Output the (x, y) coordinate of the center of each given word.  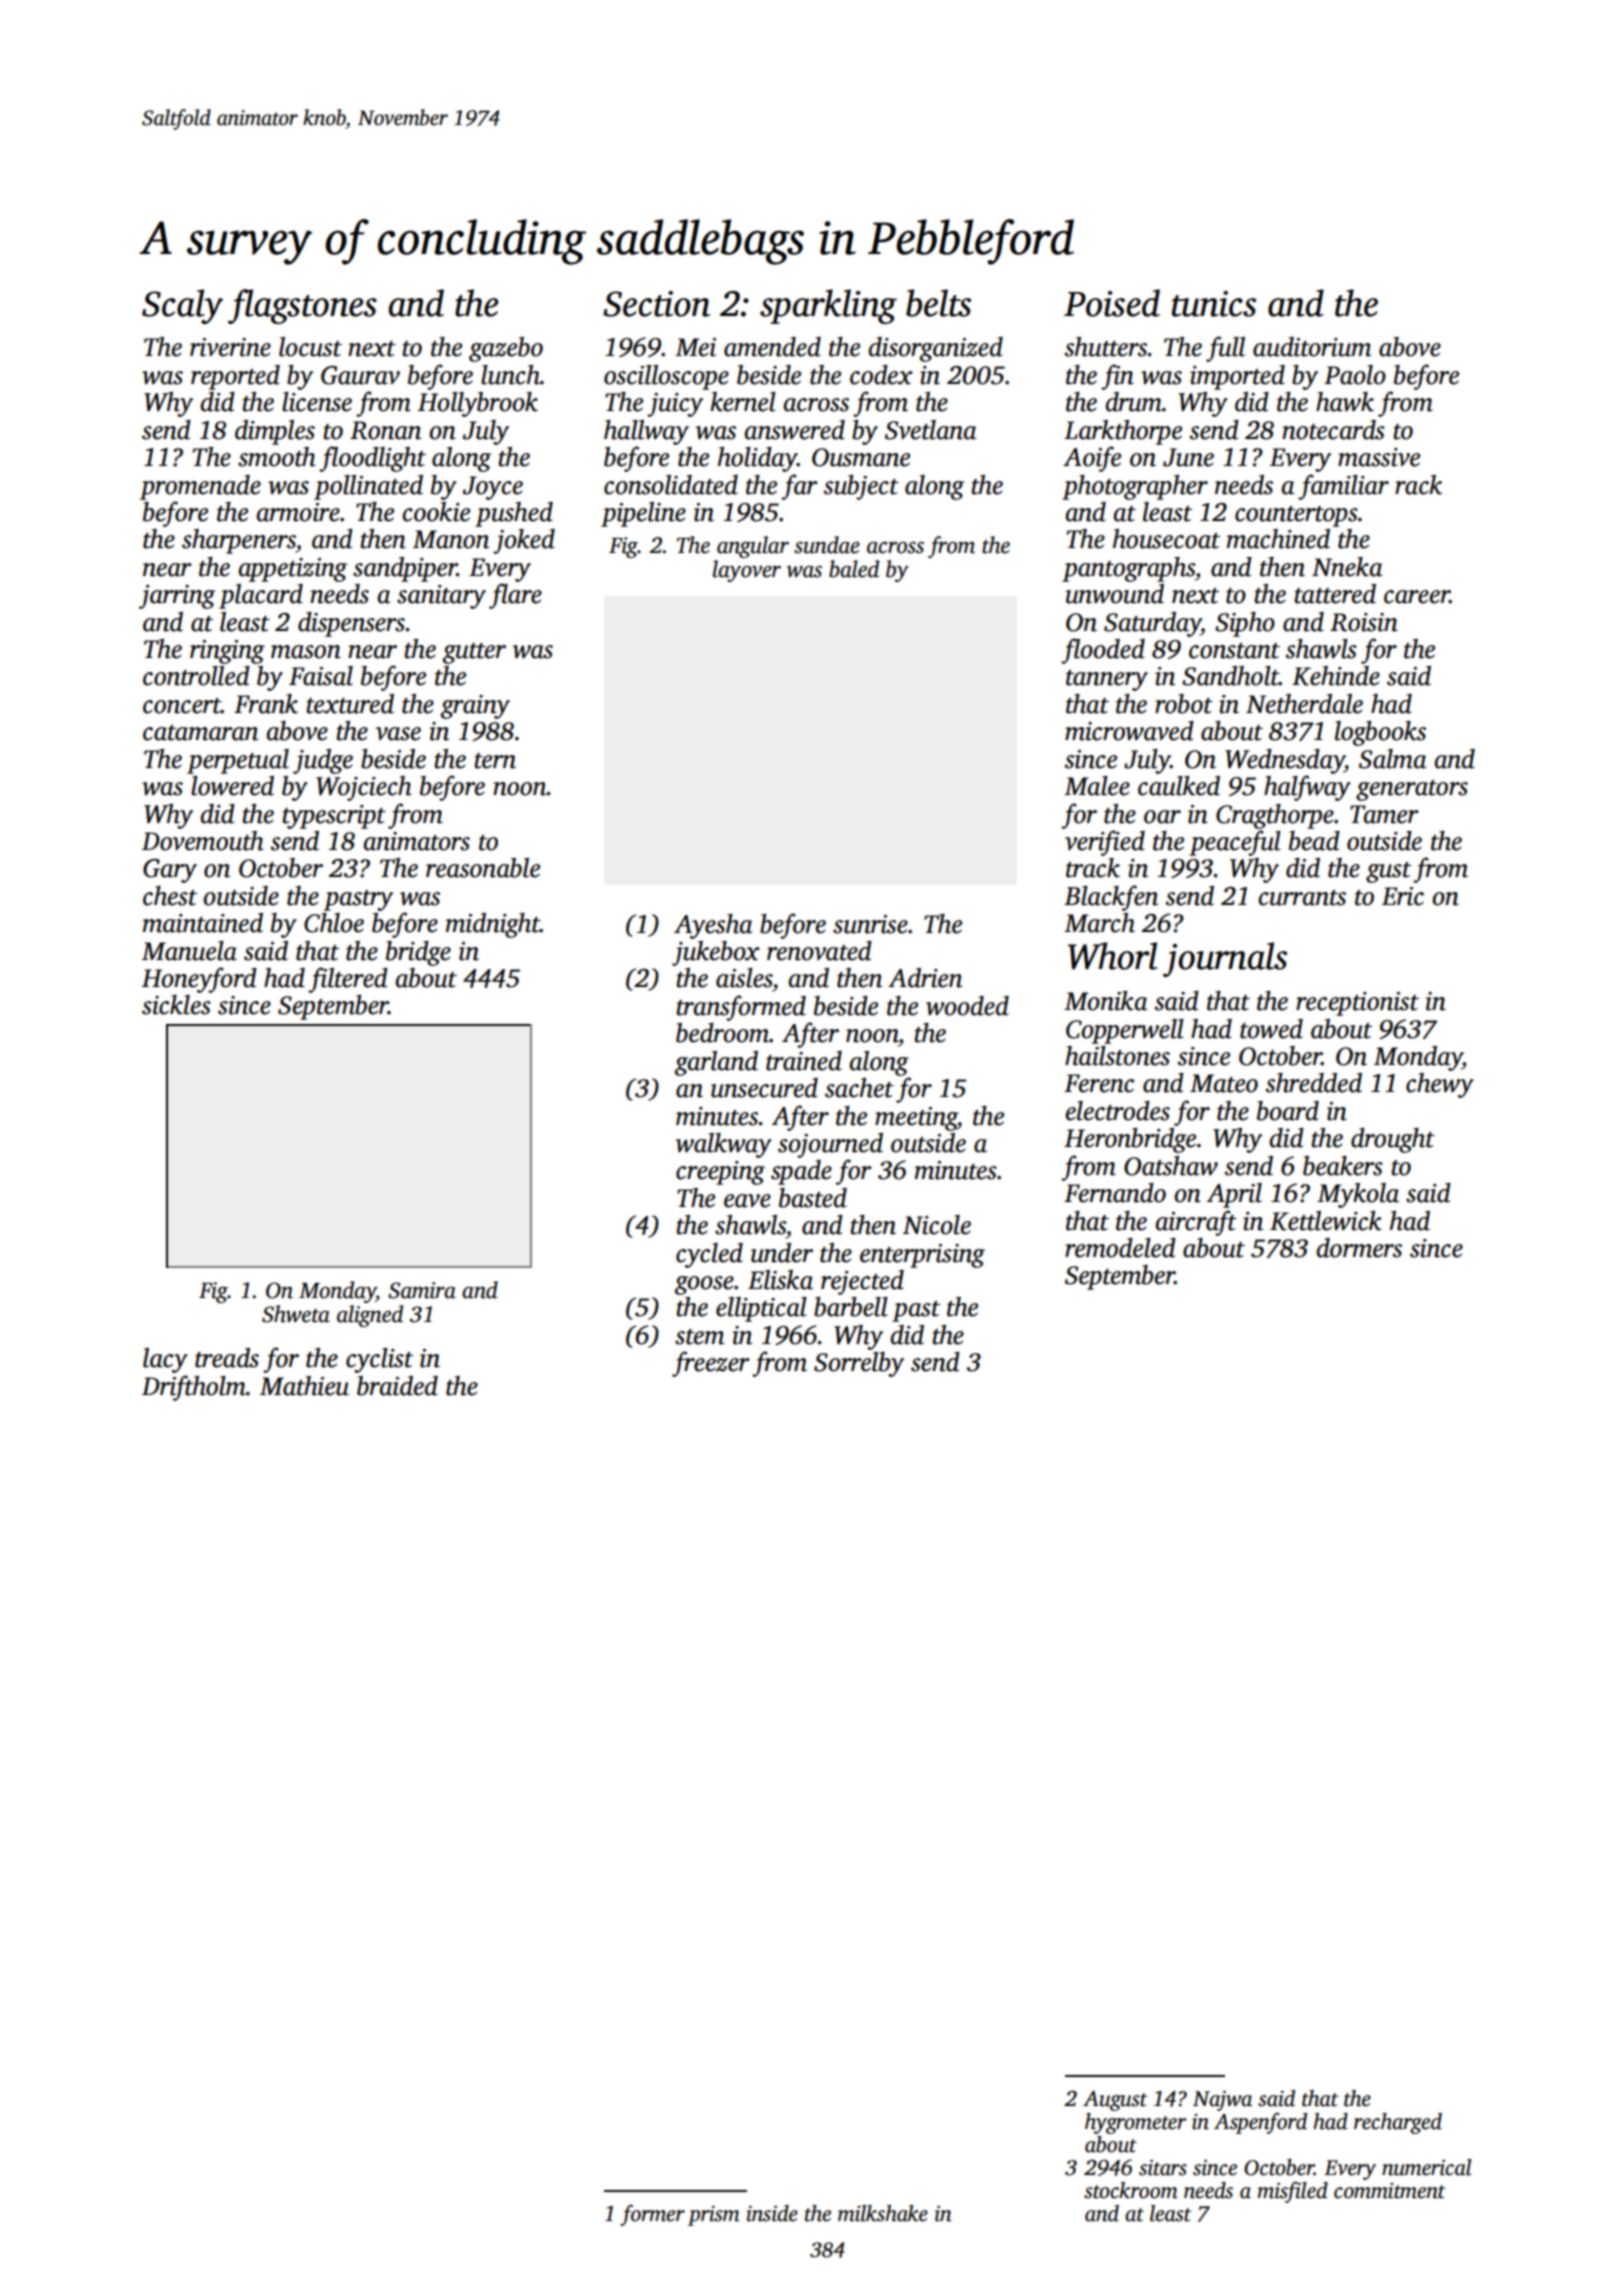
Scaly (182, 306)
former (652, 2215)
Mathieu (304, 1386)
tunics (1214, 304)
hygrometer (1136, 2123)
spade (801, 1172)
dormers (1359, 1248)
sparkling (828, 306)
